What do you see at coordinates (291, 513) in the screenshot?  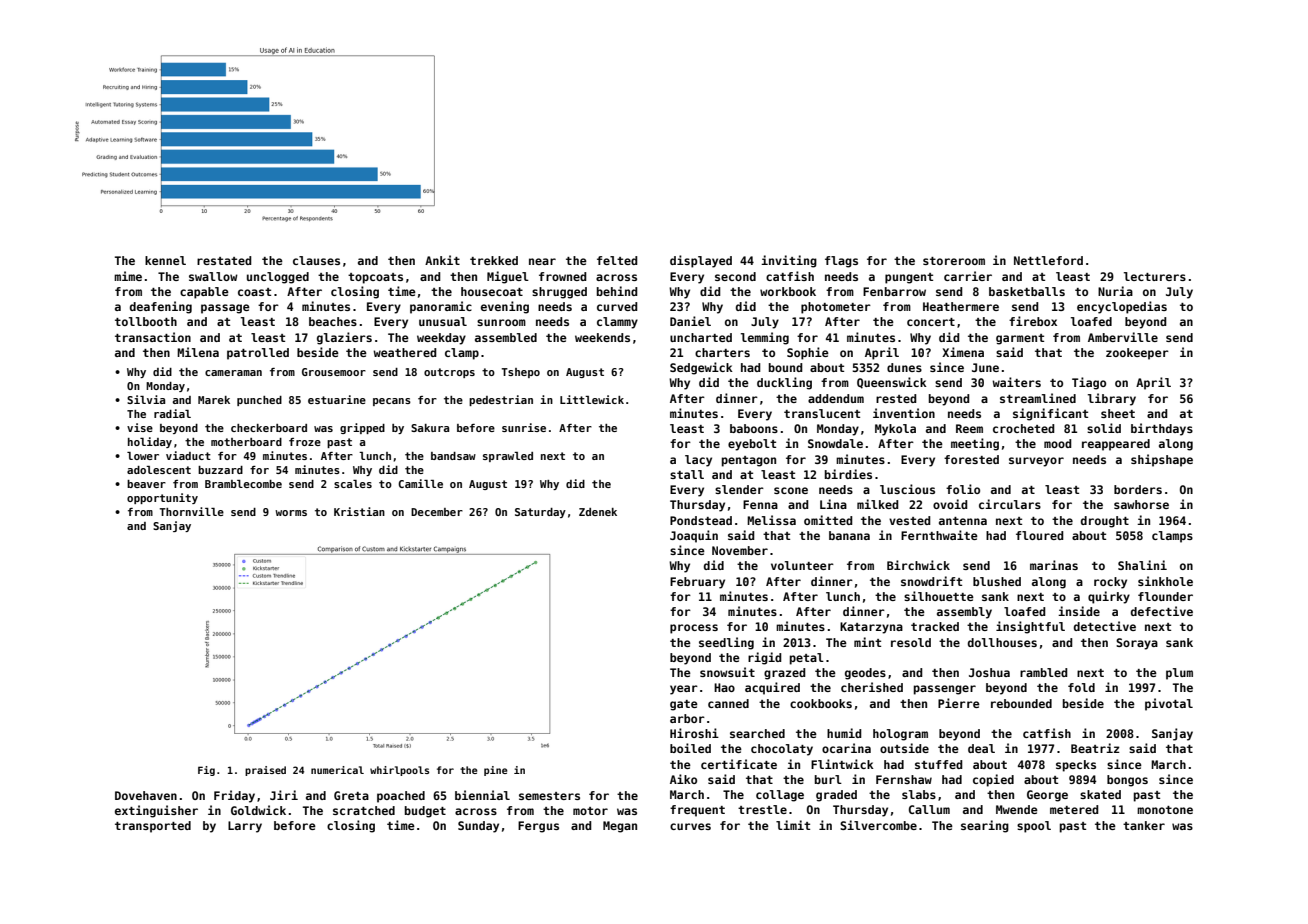 I see `worms` at bounding box center [291, 513].
